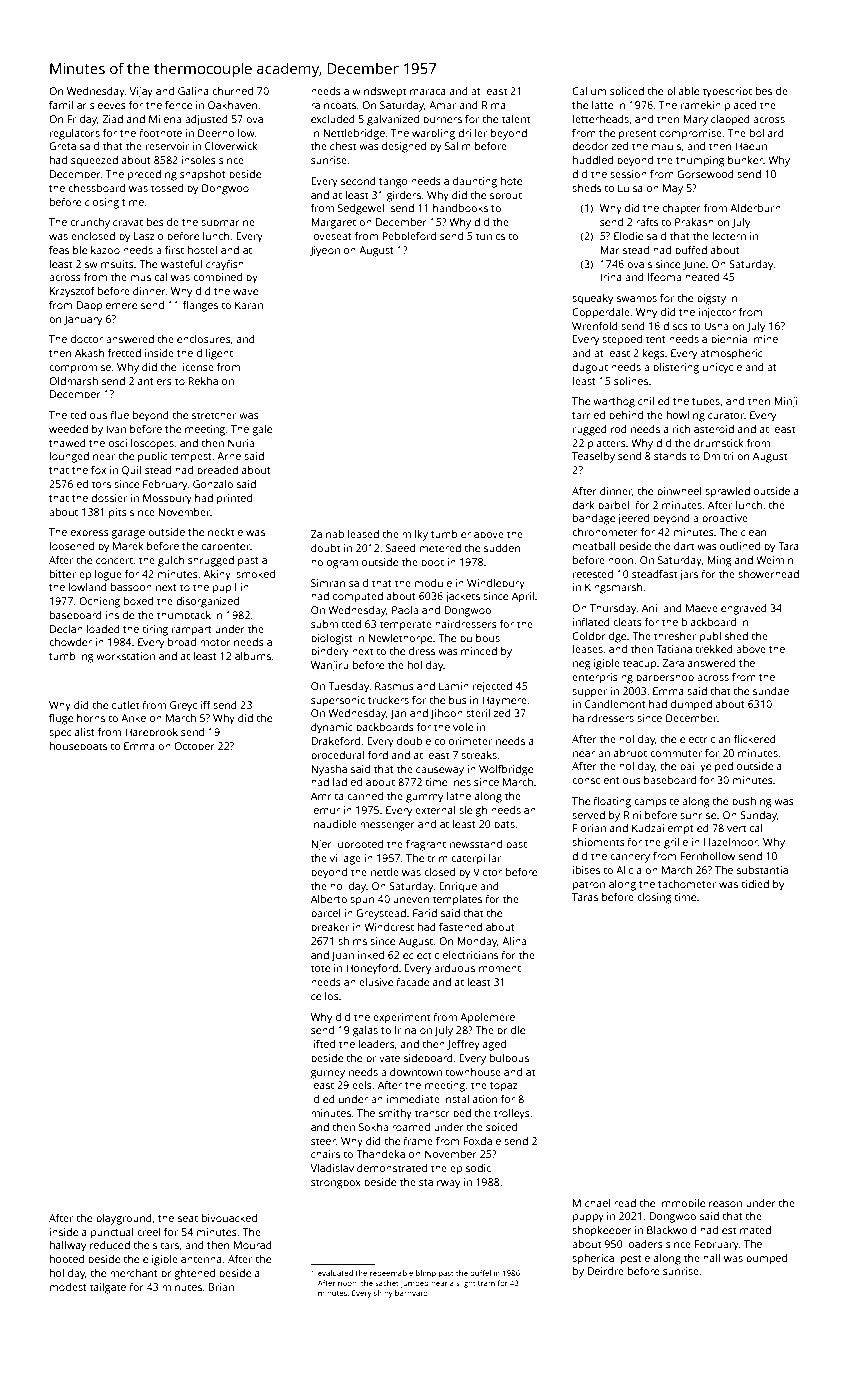 The image size is (849, 1400). What do you see at coordinates (73, 381) in the screenshot?
I see `Oldmarsh` at bounding box center [73, 381].
